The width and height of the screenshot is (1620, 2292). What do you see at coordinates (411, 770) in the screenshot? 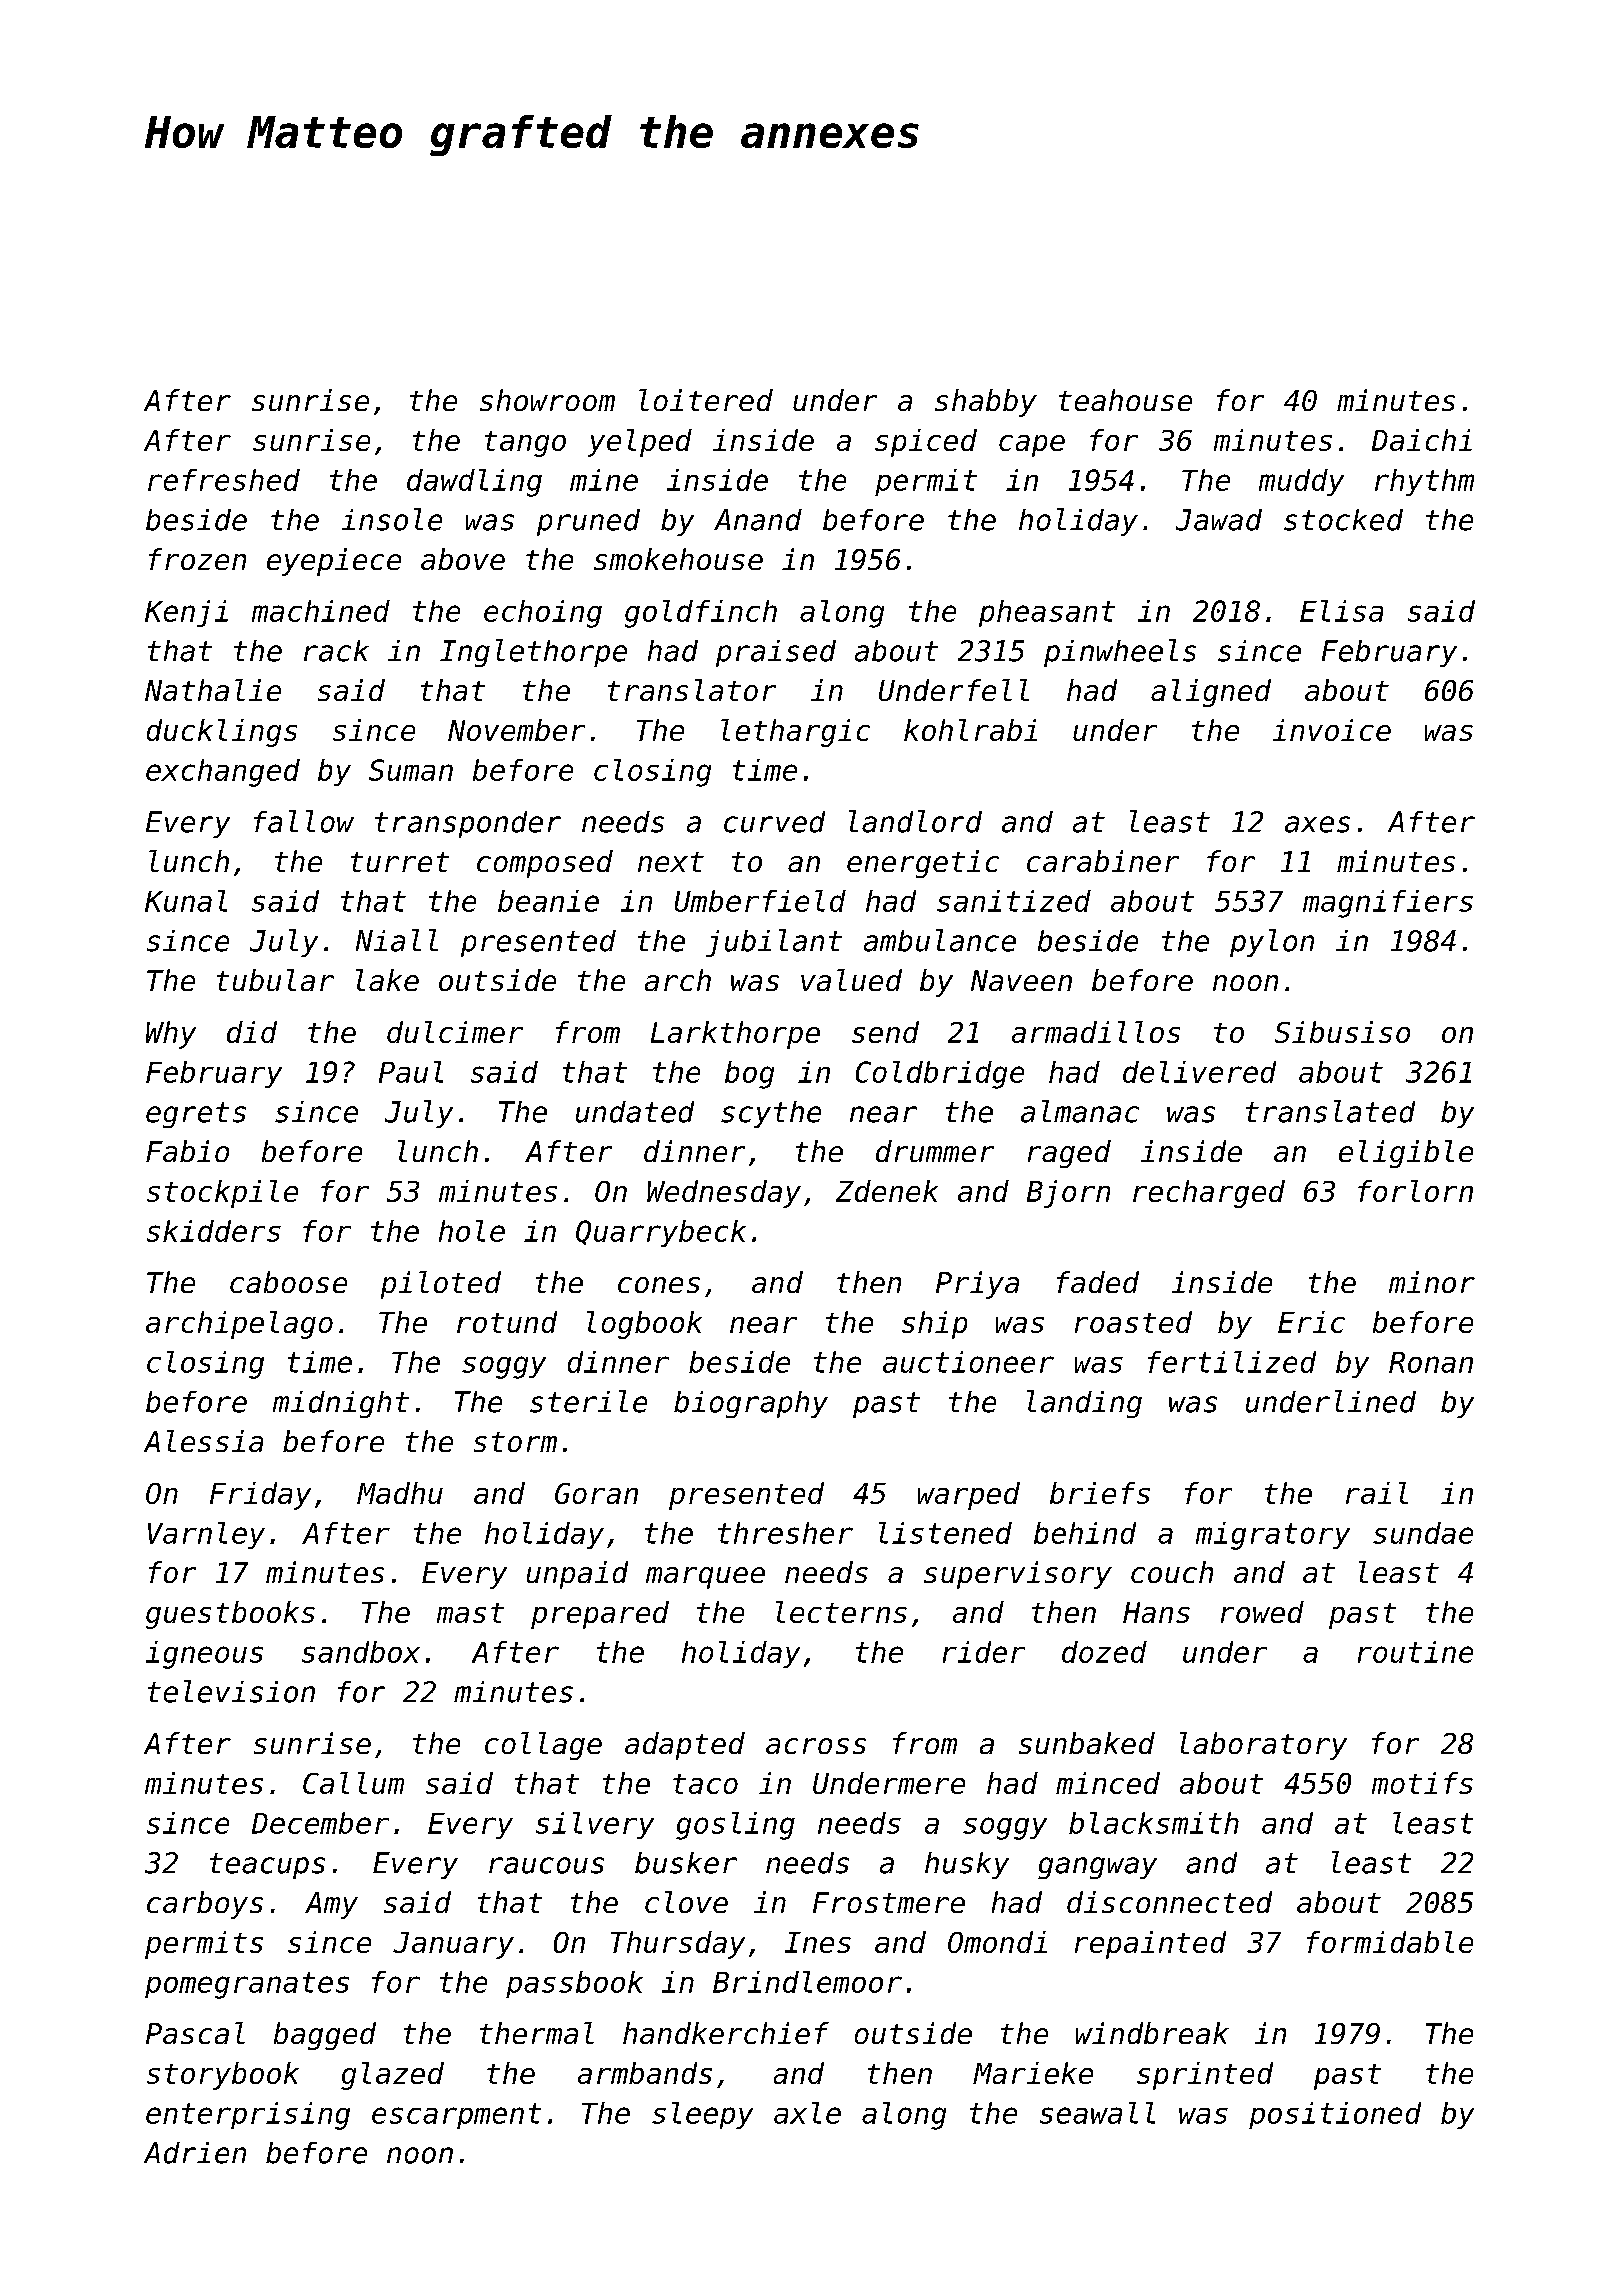
I see `Suman` at bounding box center [411, 770].
